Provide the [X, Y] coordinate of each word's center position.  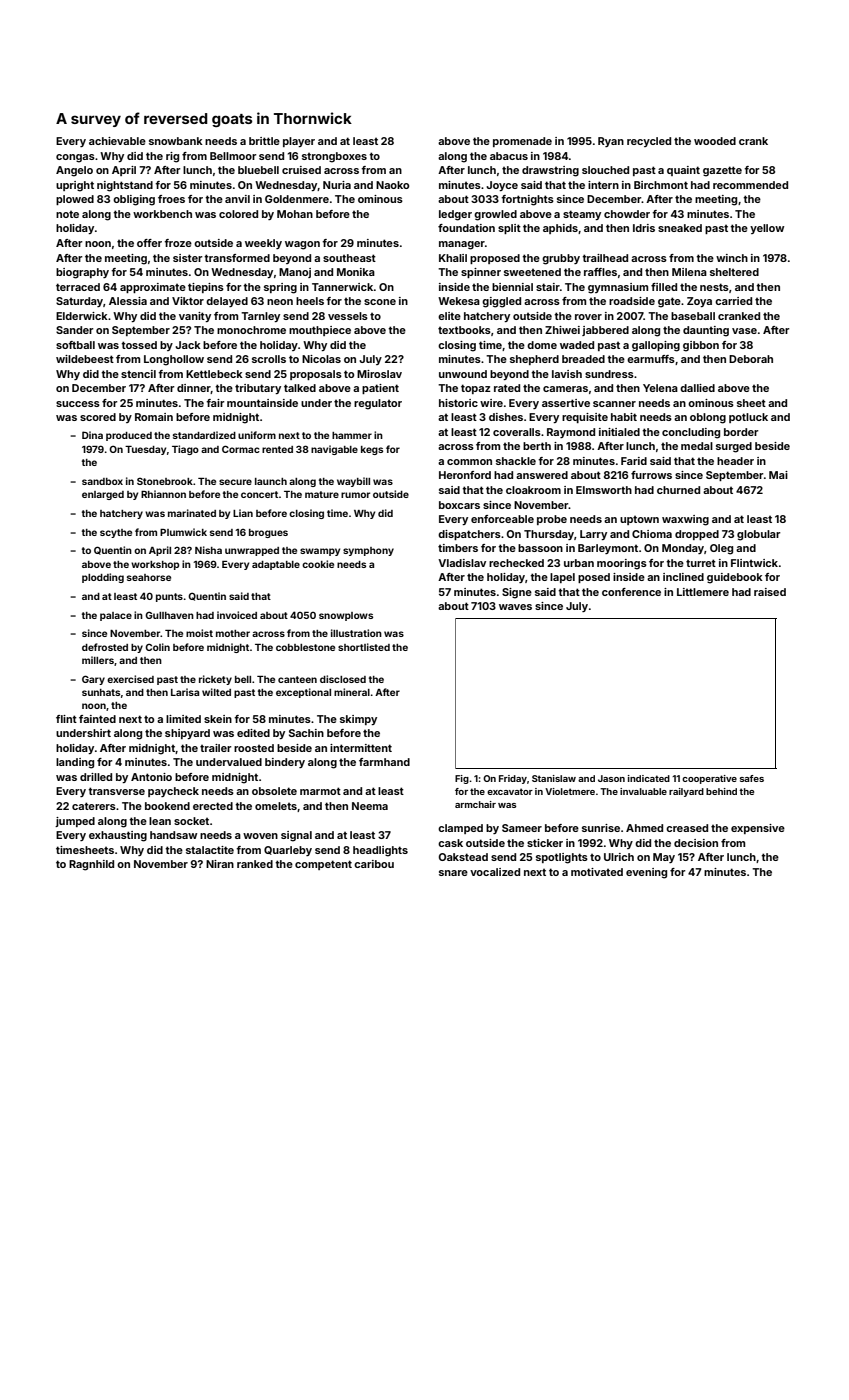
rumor [355, 495]
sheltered [734, 272]
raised [770, 592]
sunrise [601, 828]
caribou [374, 864]
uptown [639, 520]
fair [215, 403]
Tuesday [145, 450]
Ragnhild [91, 865]
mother [233, 633]
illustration [356, 633]
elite [449, 316]
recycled [649, 142]
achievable [117, 141]
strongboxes [334, 157]
